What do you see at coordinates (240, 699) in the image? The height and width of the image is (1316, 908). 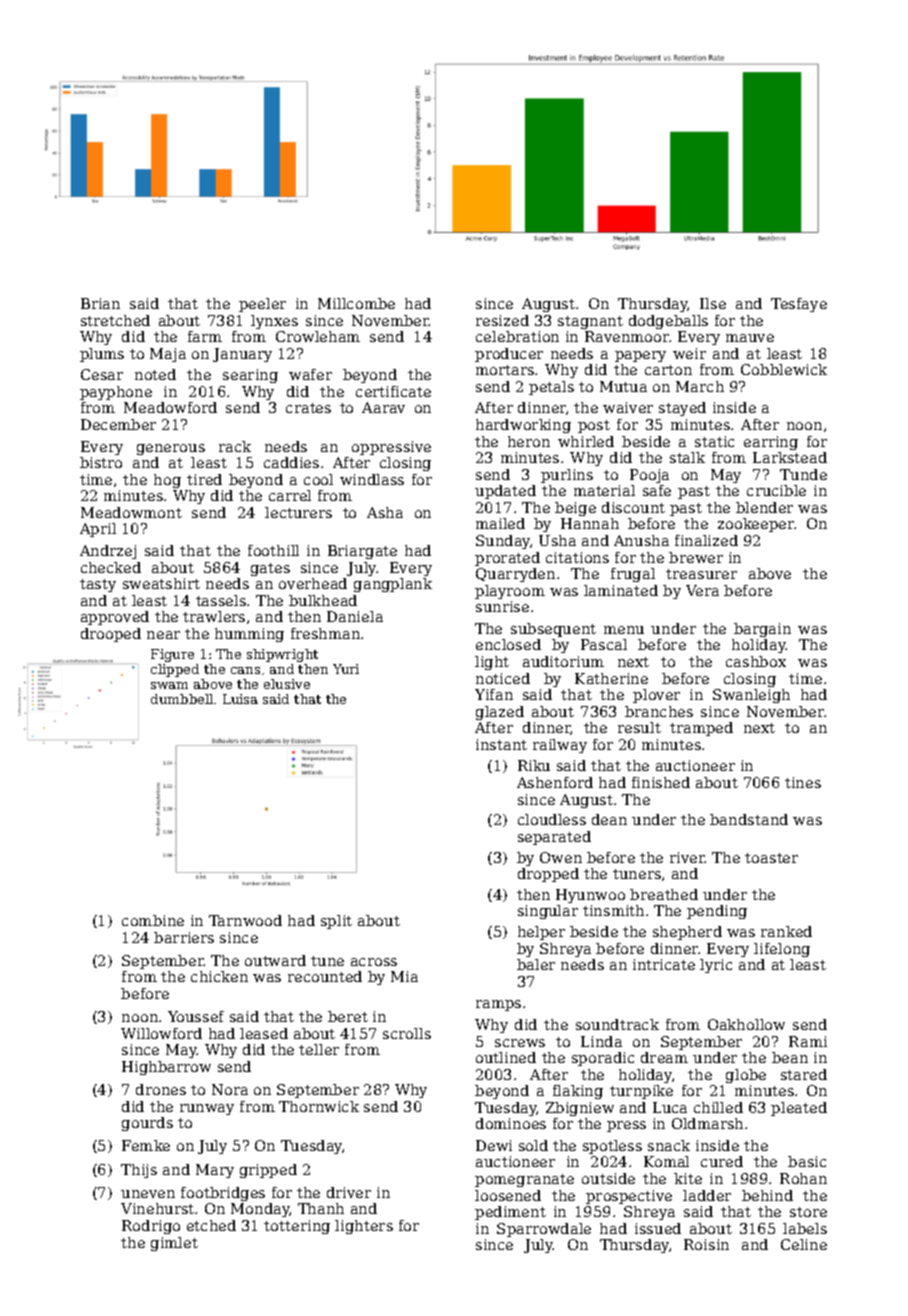 I see `Luisa` at bounding box center [240, 699].
